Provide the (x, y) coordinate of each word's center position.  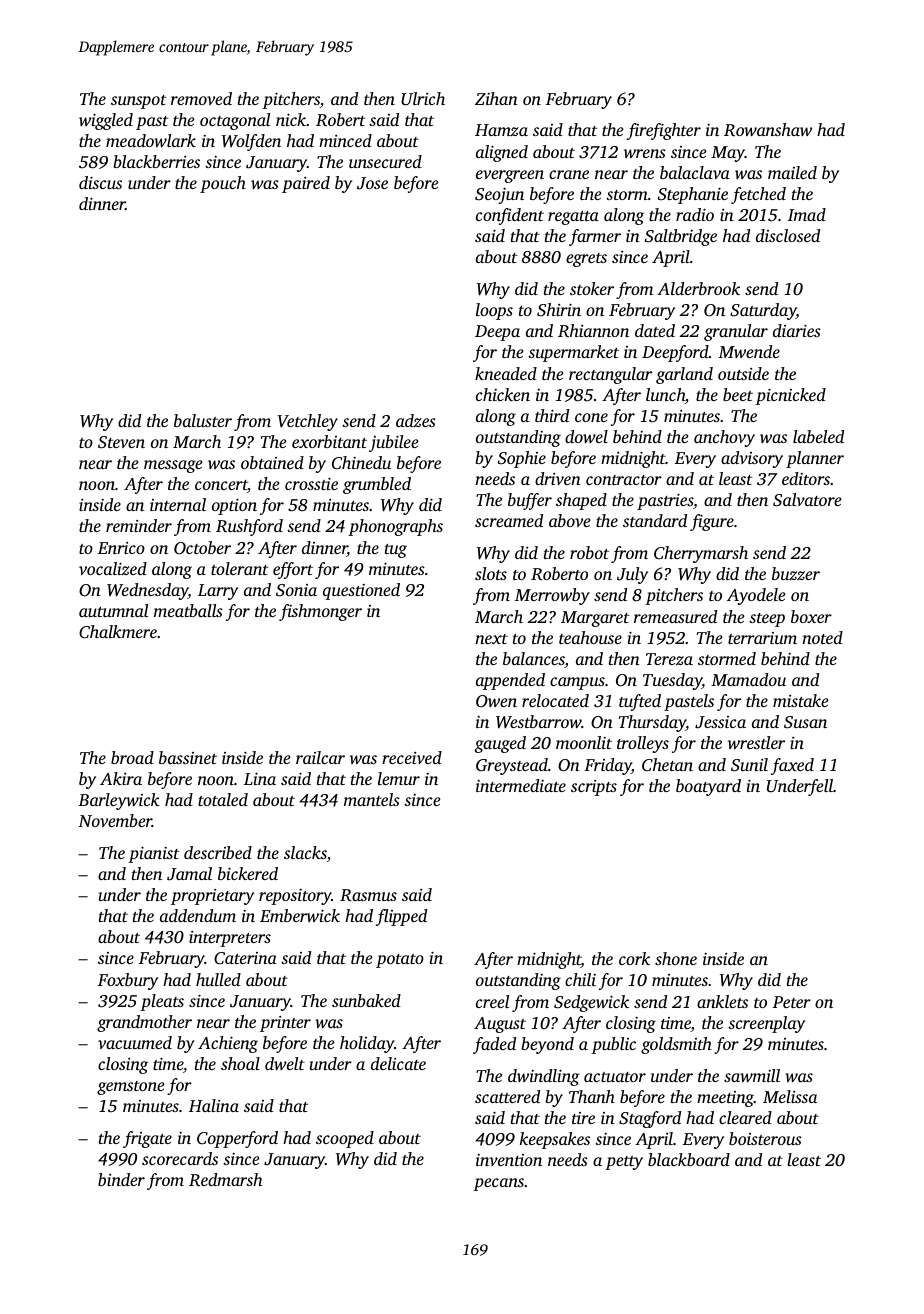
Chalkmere (118, 632)
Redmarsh (226, 1180)
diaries (797, 330)
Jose (372, 183)
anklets (722, 1001)
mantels (372, 799)
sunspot (138, 102)
